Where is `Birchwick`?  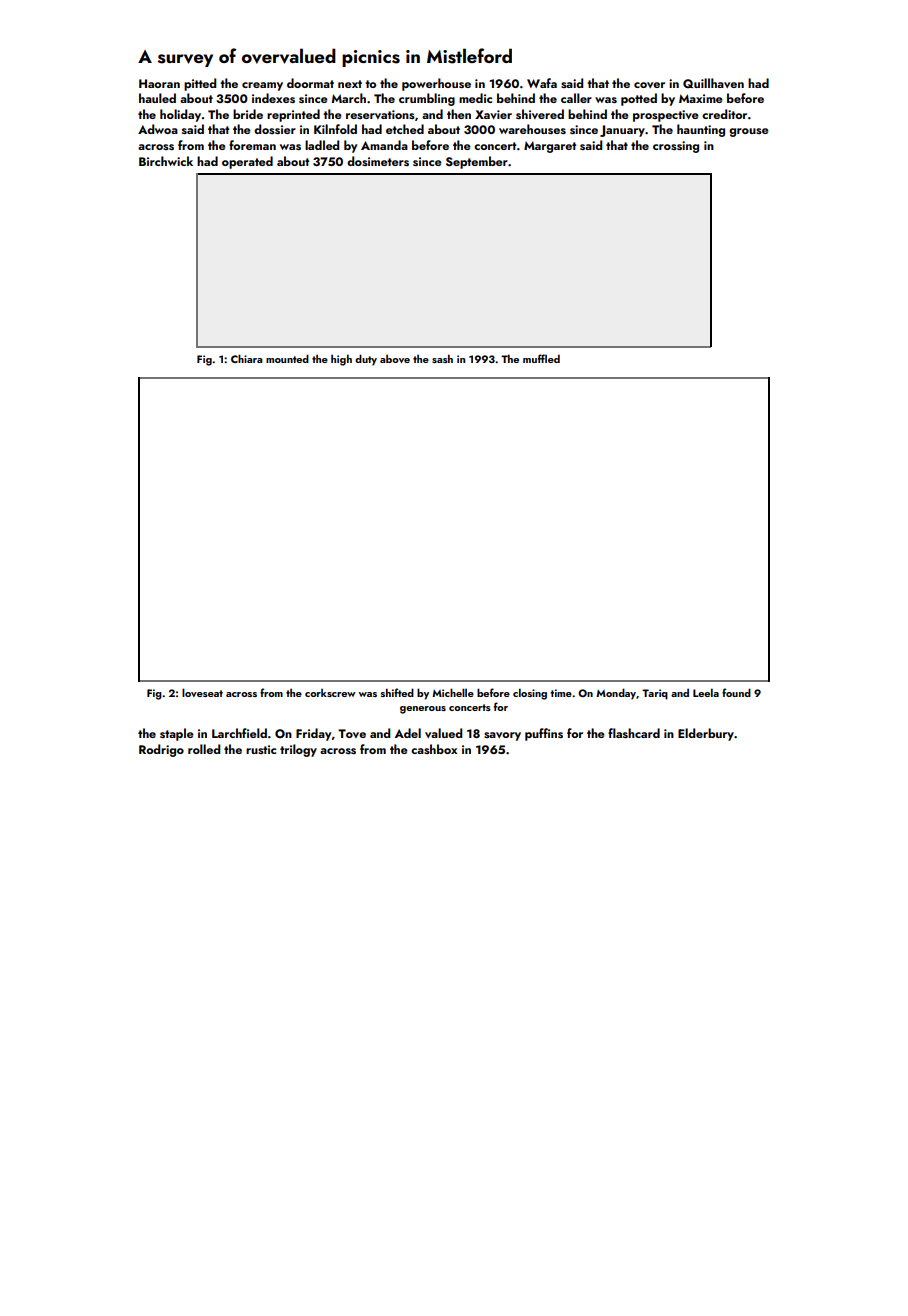 Birchwick is located at coordinates (166, 161).
